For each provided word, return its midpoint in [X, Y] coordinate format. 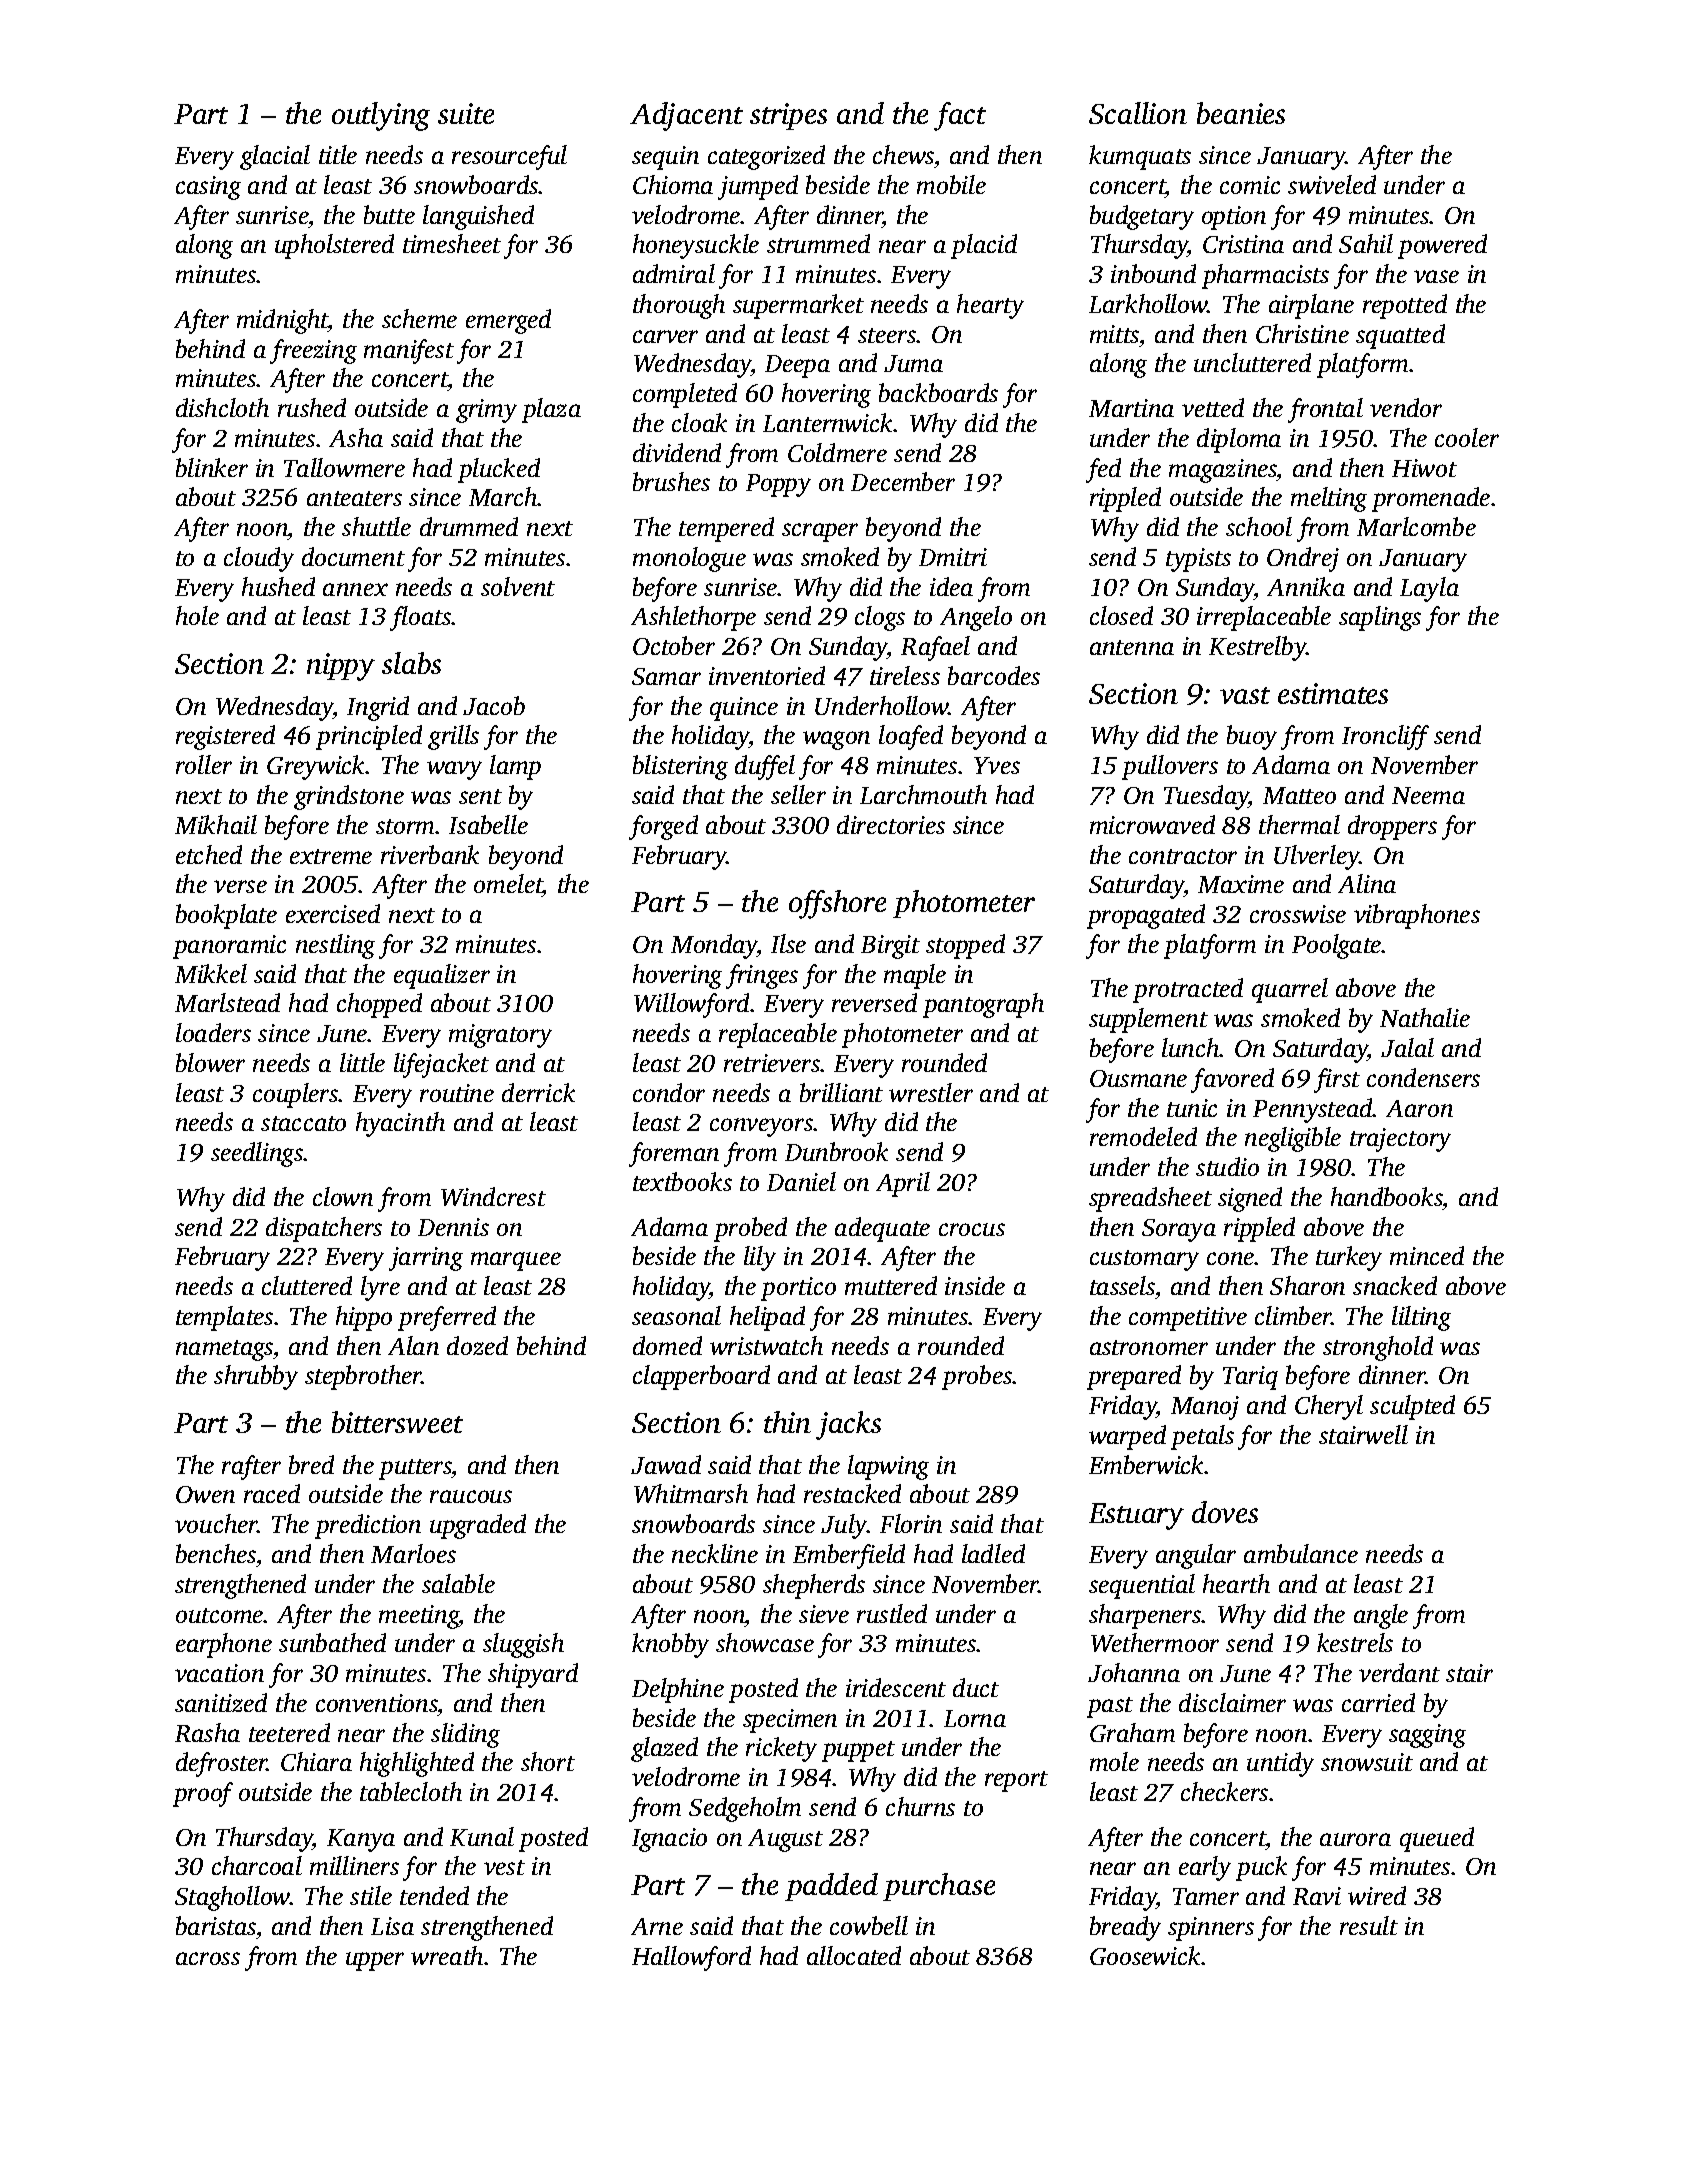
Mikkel [211, 973]
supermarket [798, 306]
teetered [289, 1732]
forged [663, 827]
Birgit [890, 947]
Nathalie [1425, 1017]
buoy [1252, 737]
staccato [303, 1123]
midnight [282, 321]
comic [1250, 185]
